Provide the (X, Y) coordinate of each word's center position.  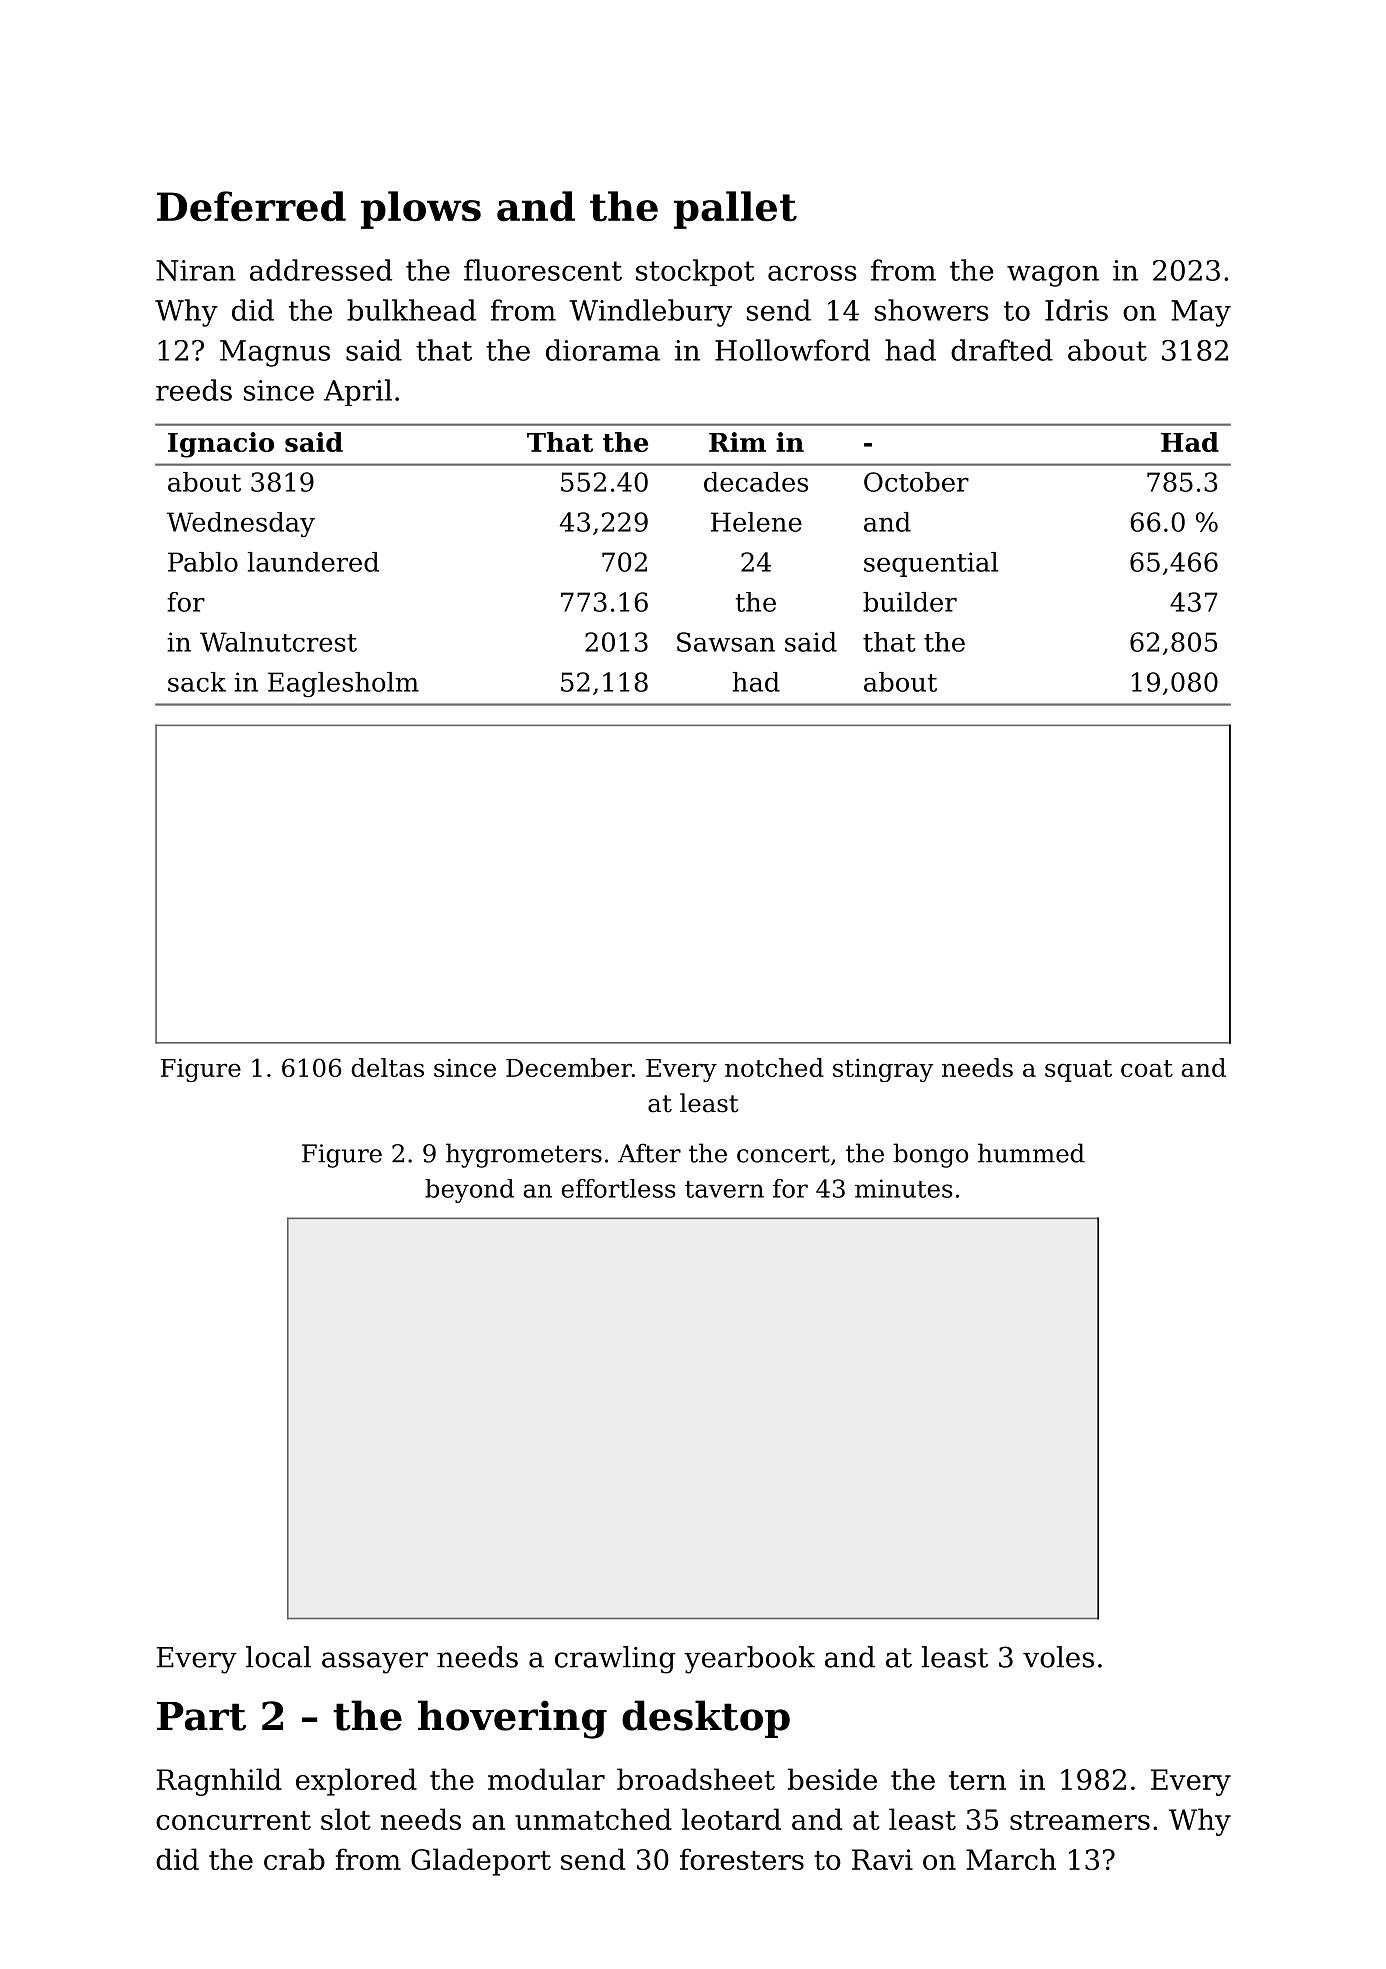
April (358, 392)
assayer (375, 1663)
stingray (883, 1070)
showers (932, 310)
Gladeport (481, 1862)
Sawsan (726, 642)
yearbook (749, 1660)
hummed (1031, 1153)
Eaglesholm (343, 684)
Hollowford (792, 350)
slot (346, 1819)
